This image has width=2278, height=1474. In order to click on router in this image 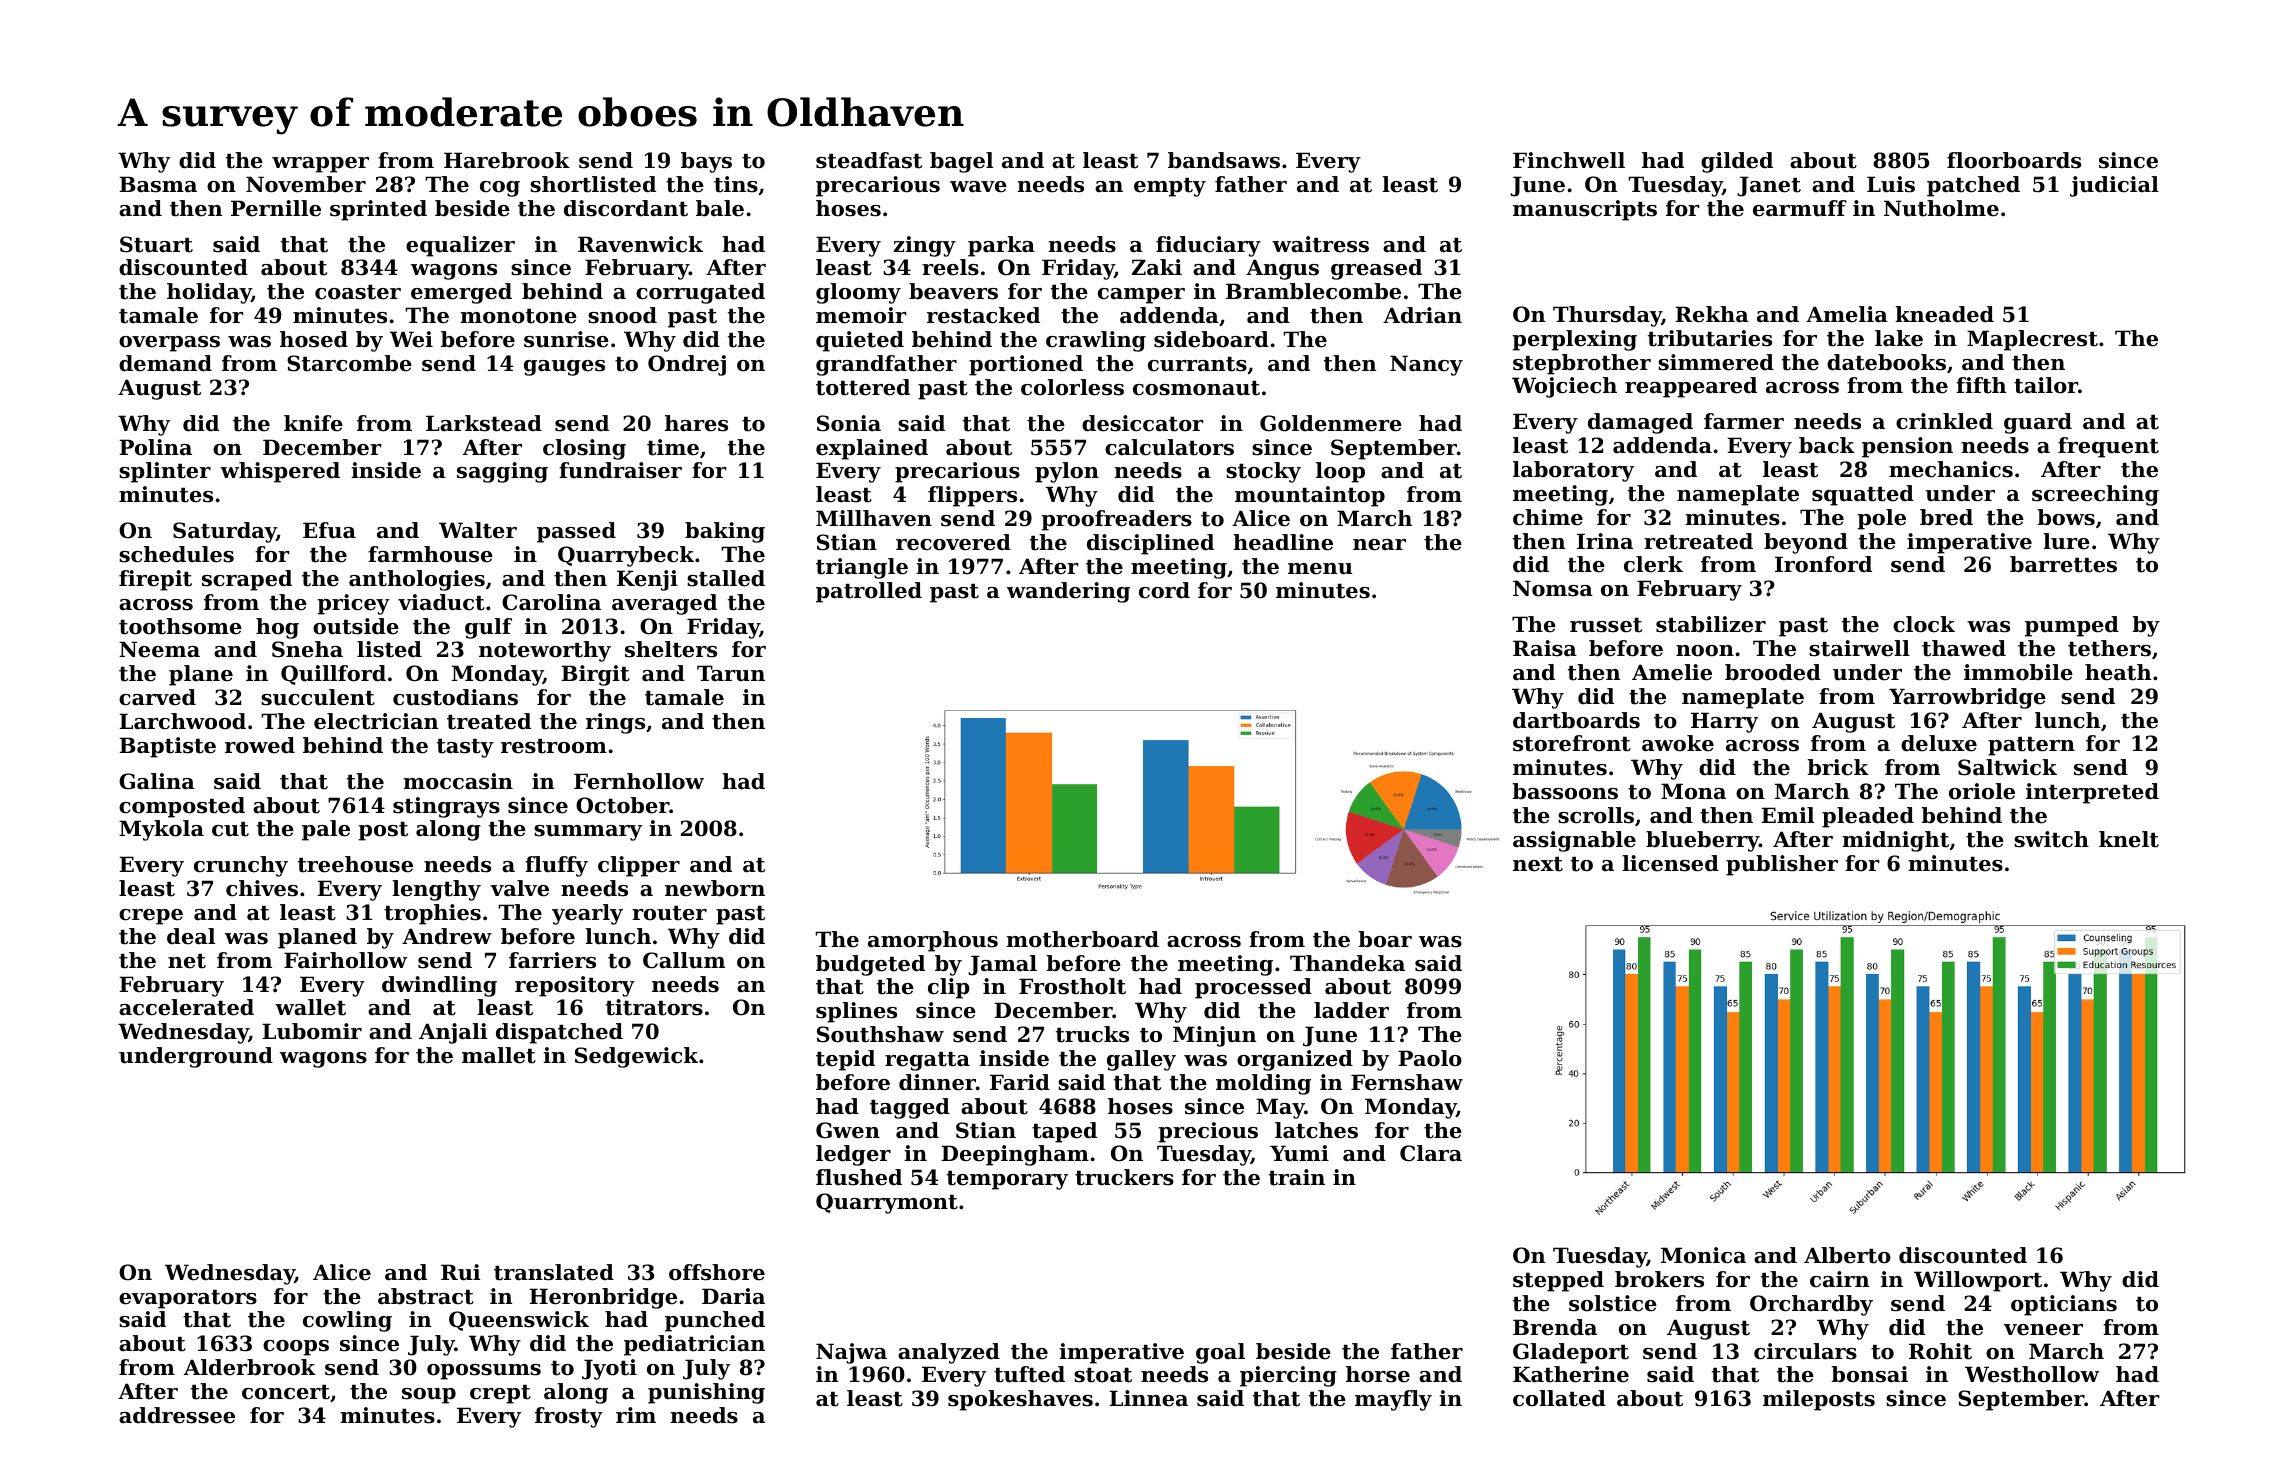, I will do `click(669, 913)`.
